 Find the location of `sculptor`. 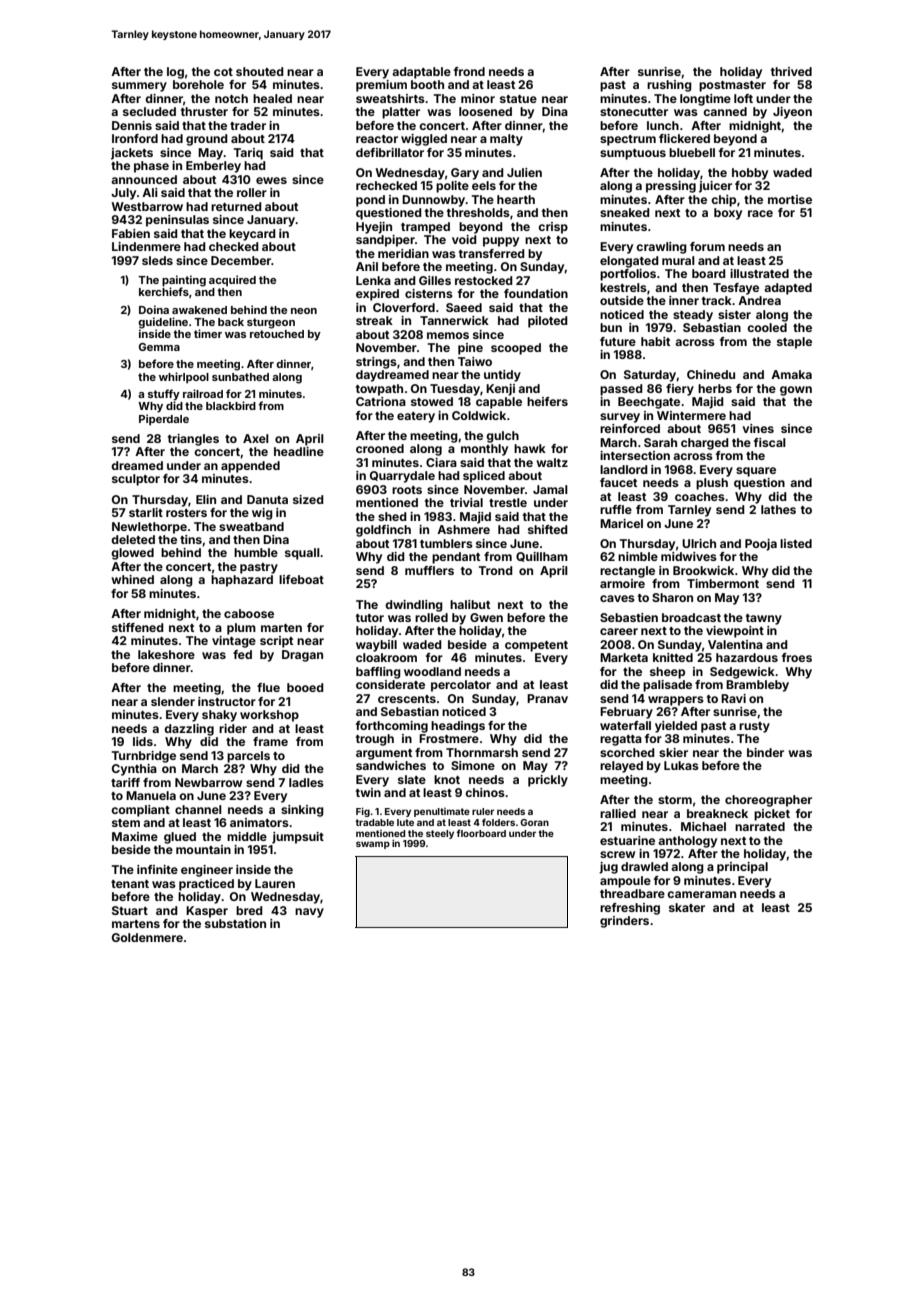

sculptor is located at coordinates (136, 480).
